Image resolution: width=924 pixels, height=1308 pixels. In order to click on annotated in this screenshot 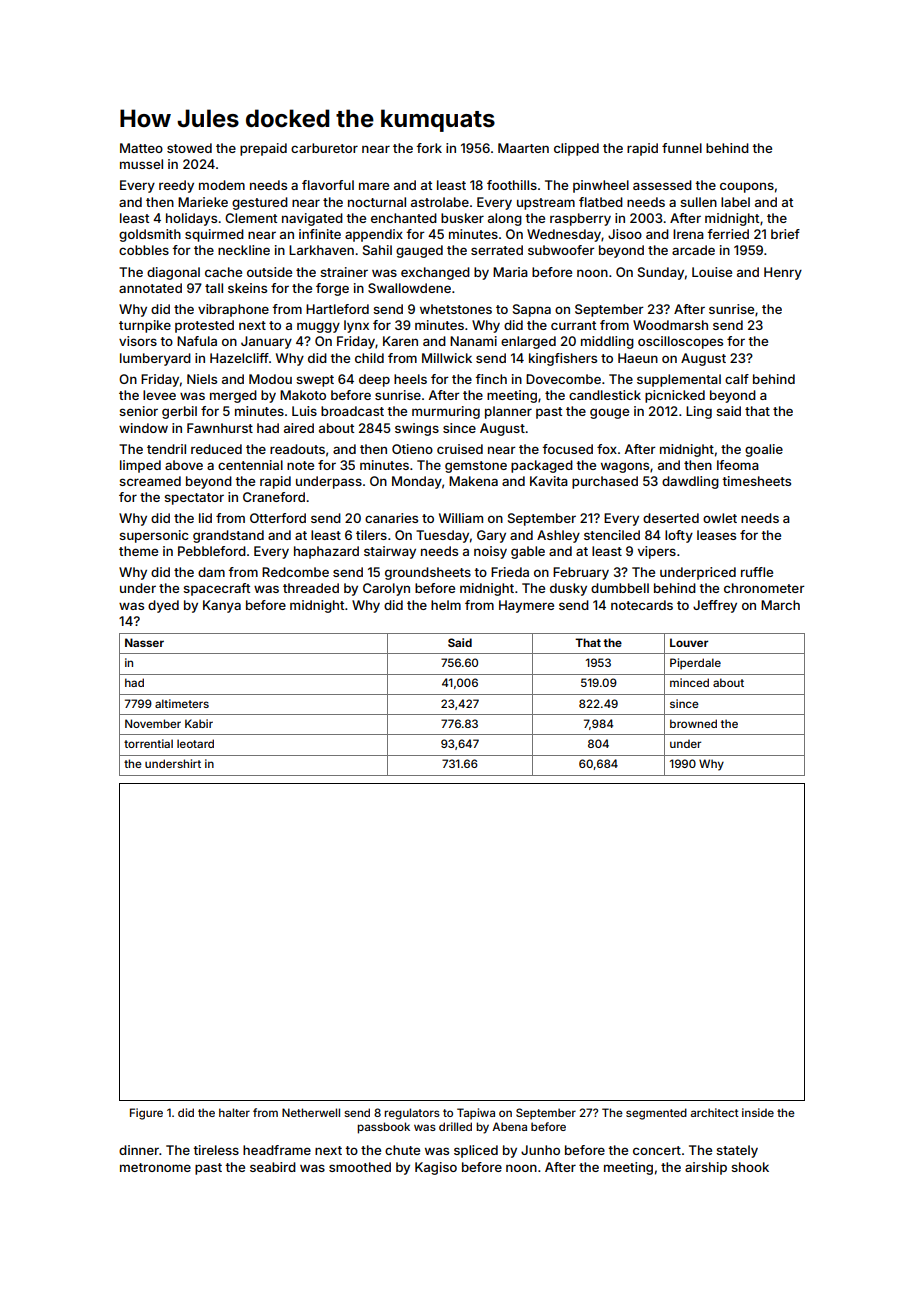, I will do `click(150, 288)`.
